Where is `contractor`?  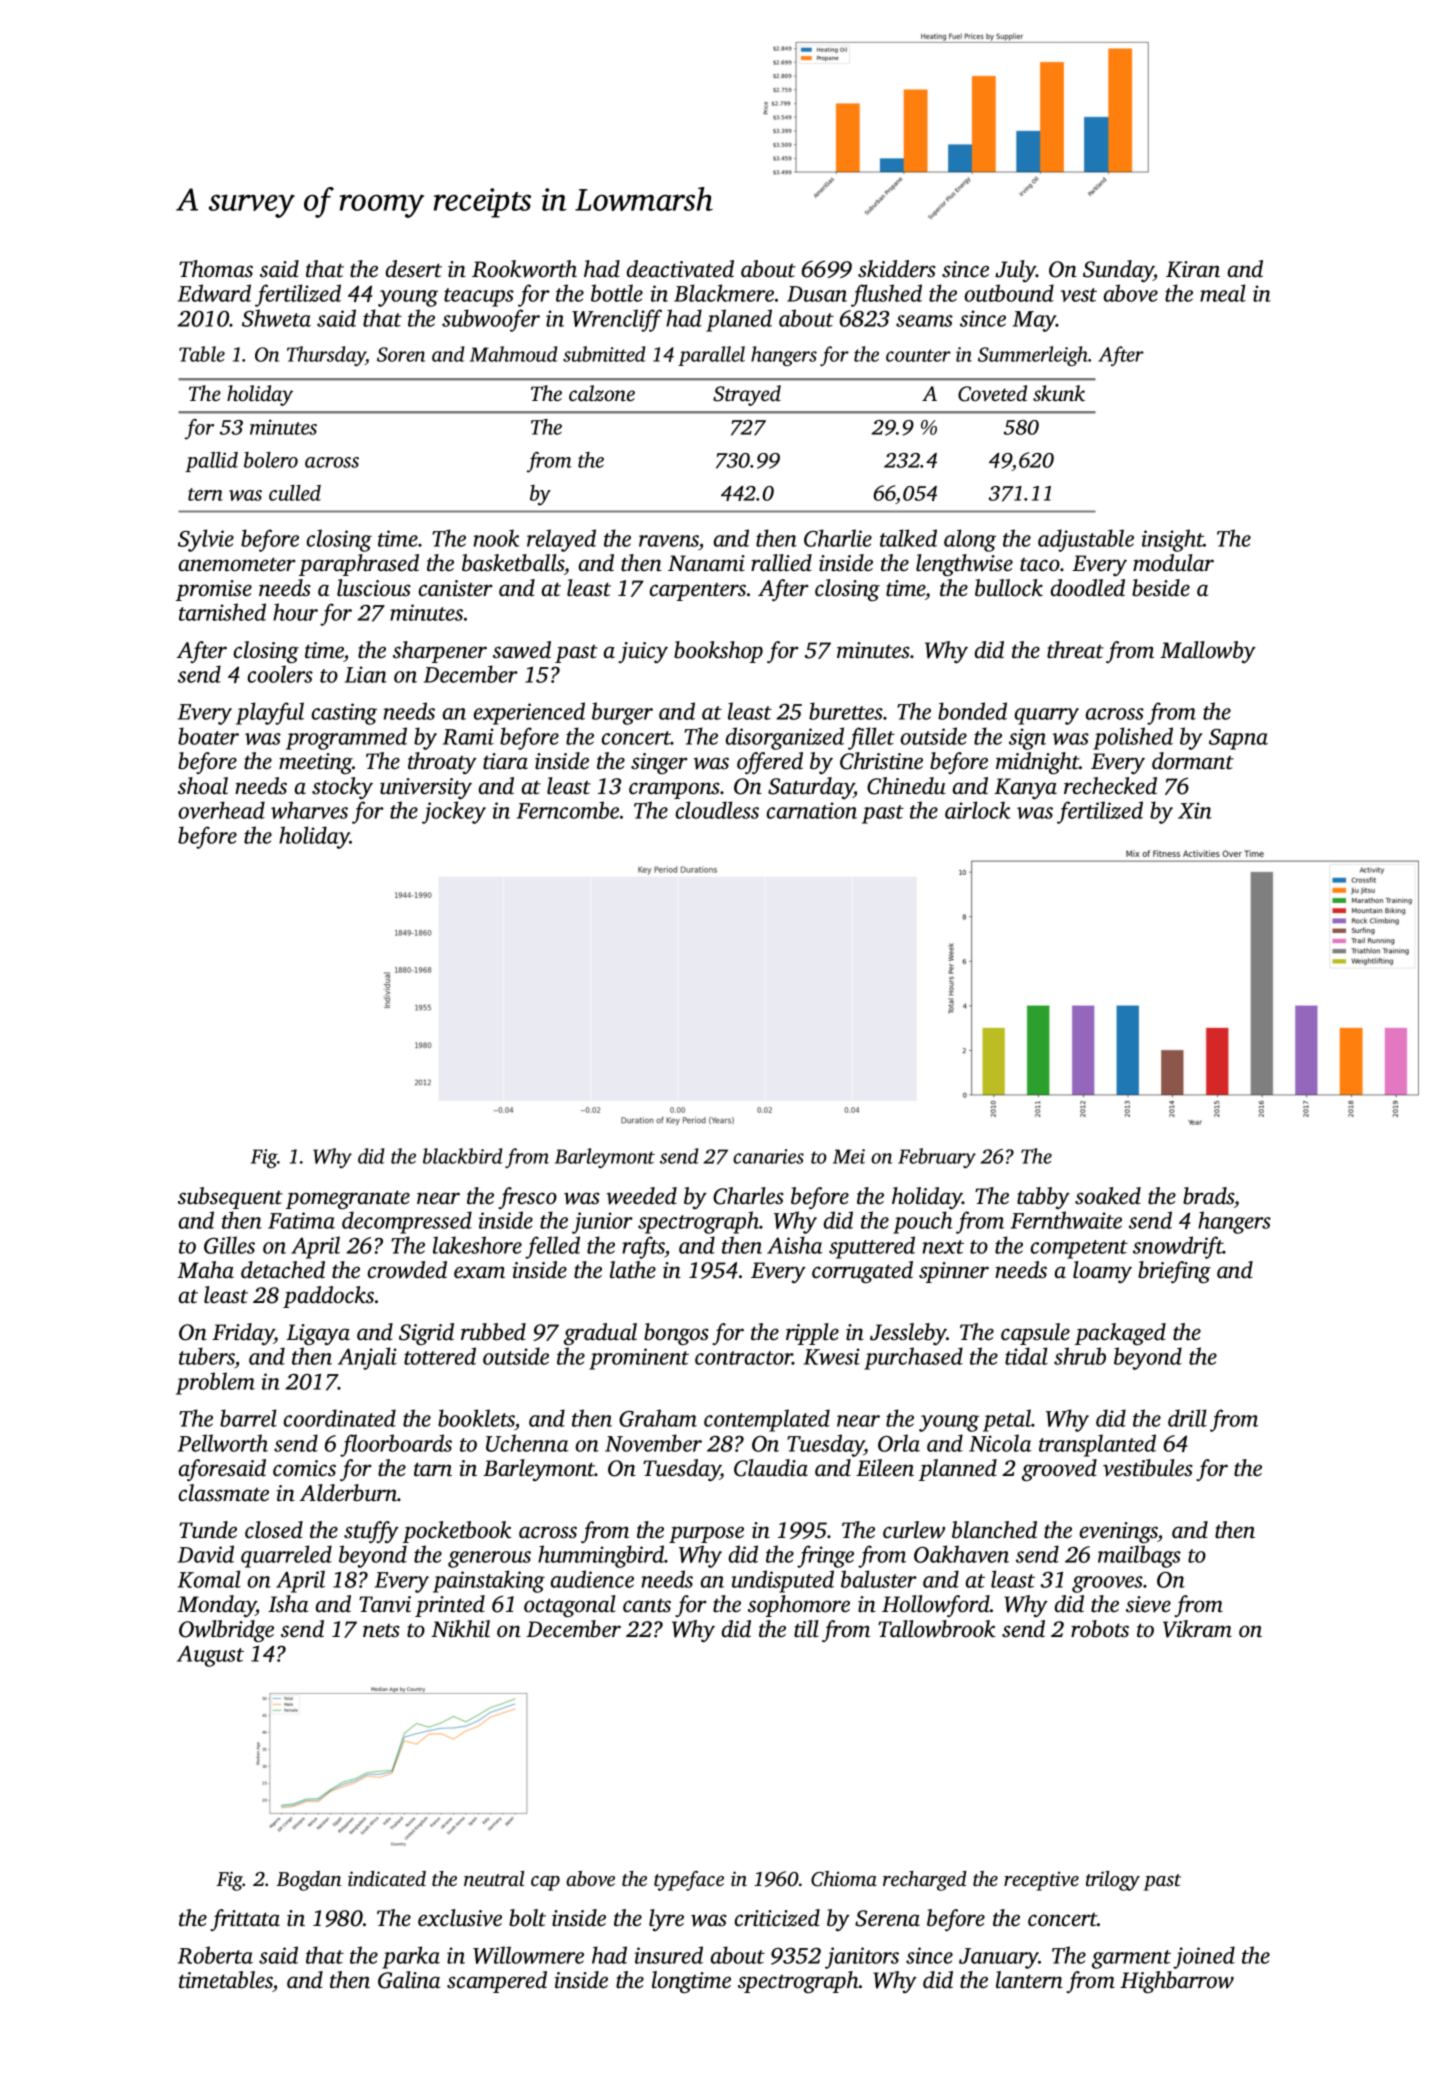
contractor is located at coordinates (744, 1358).
